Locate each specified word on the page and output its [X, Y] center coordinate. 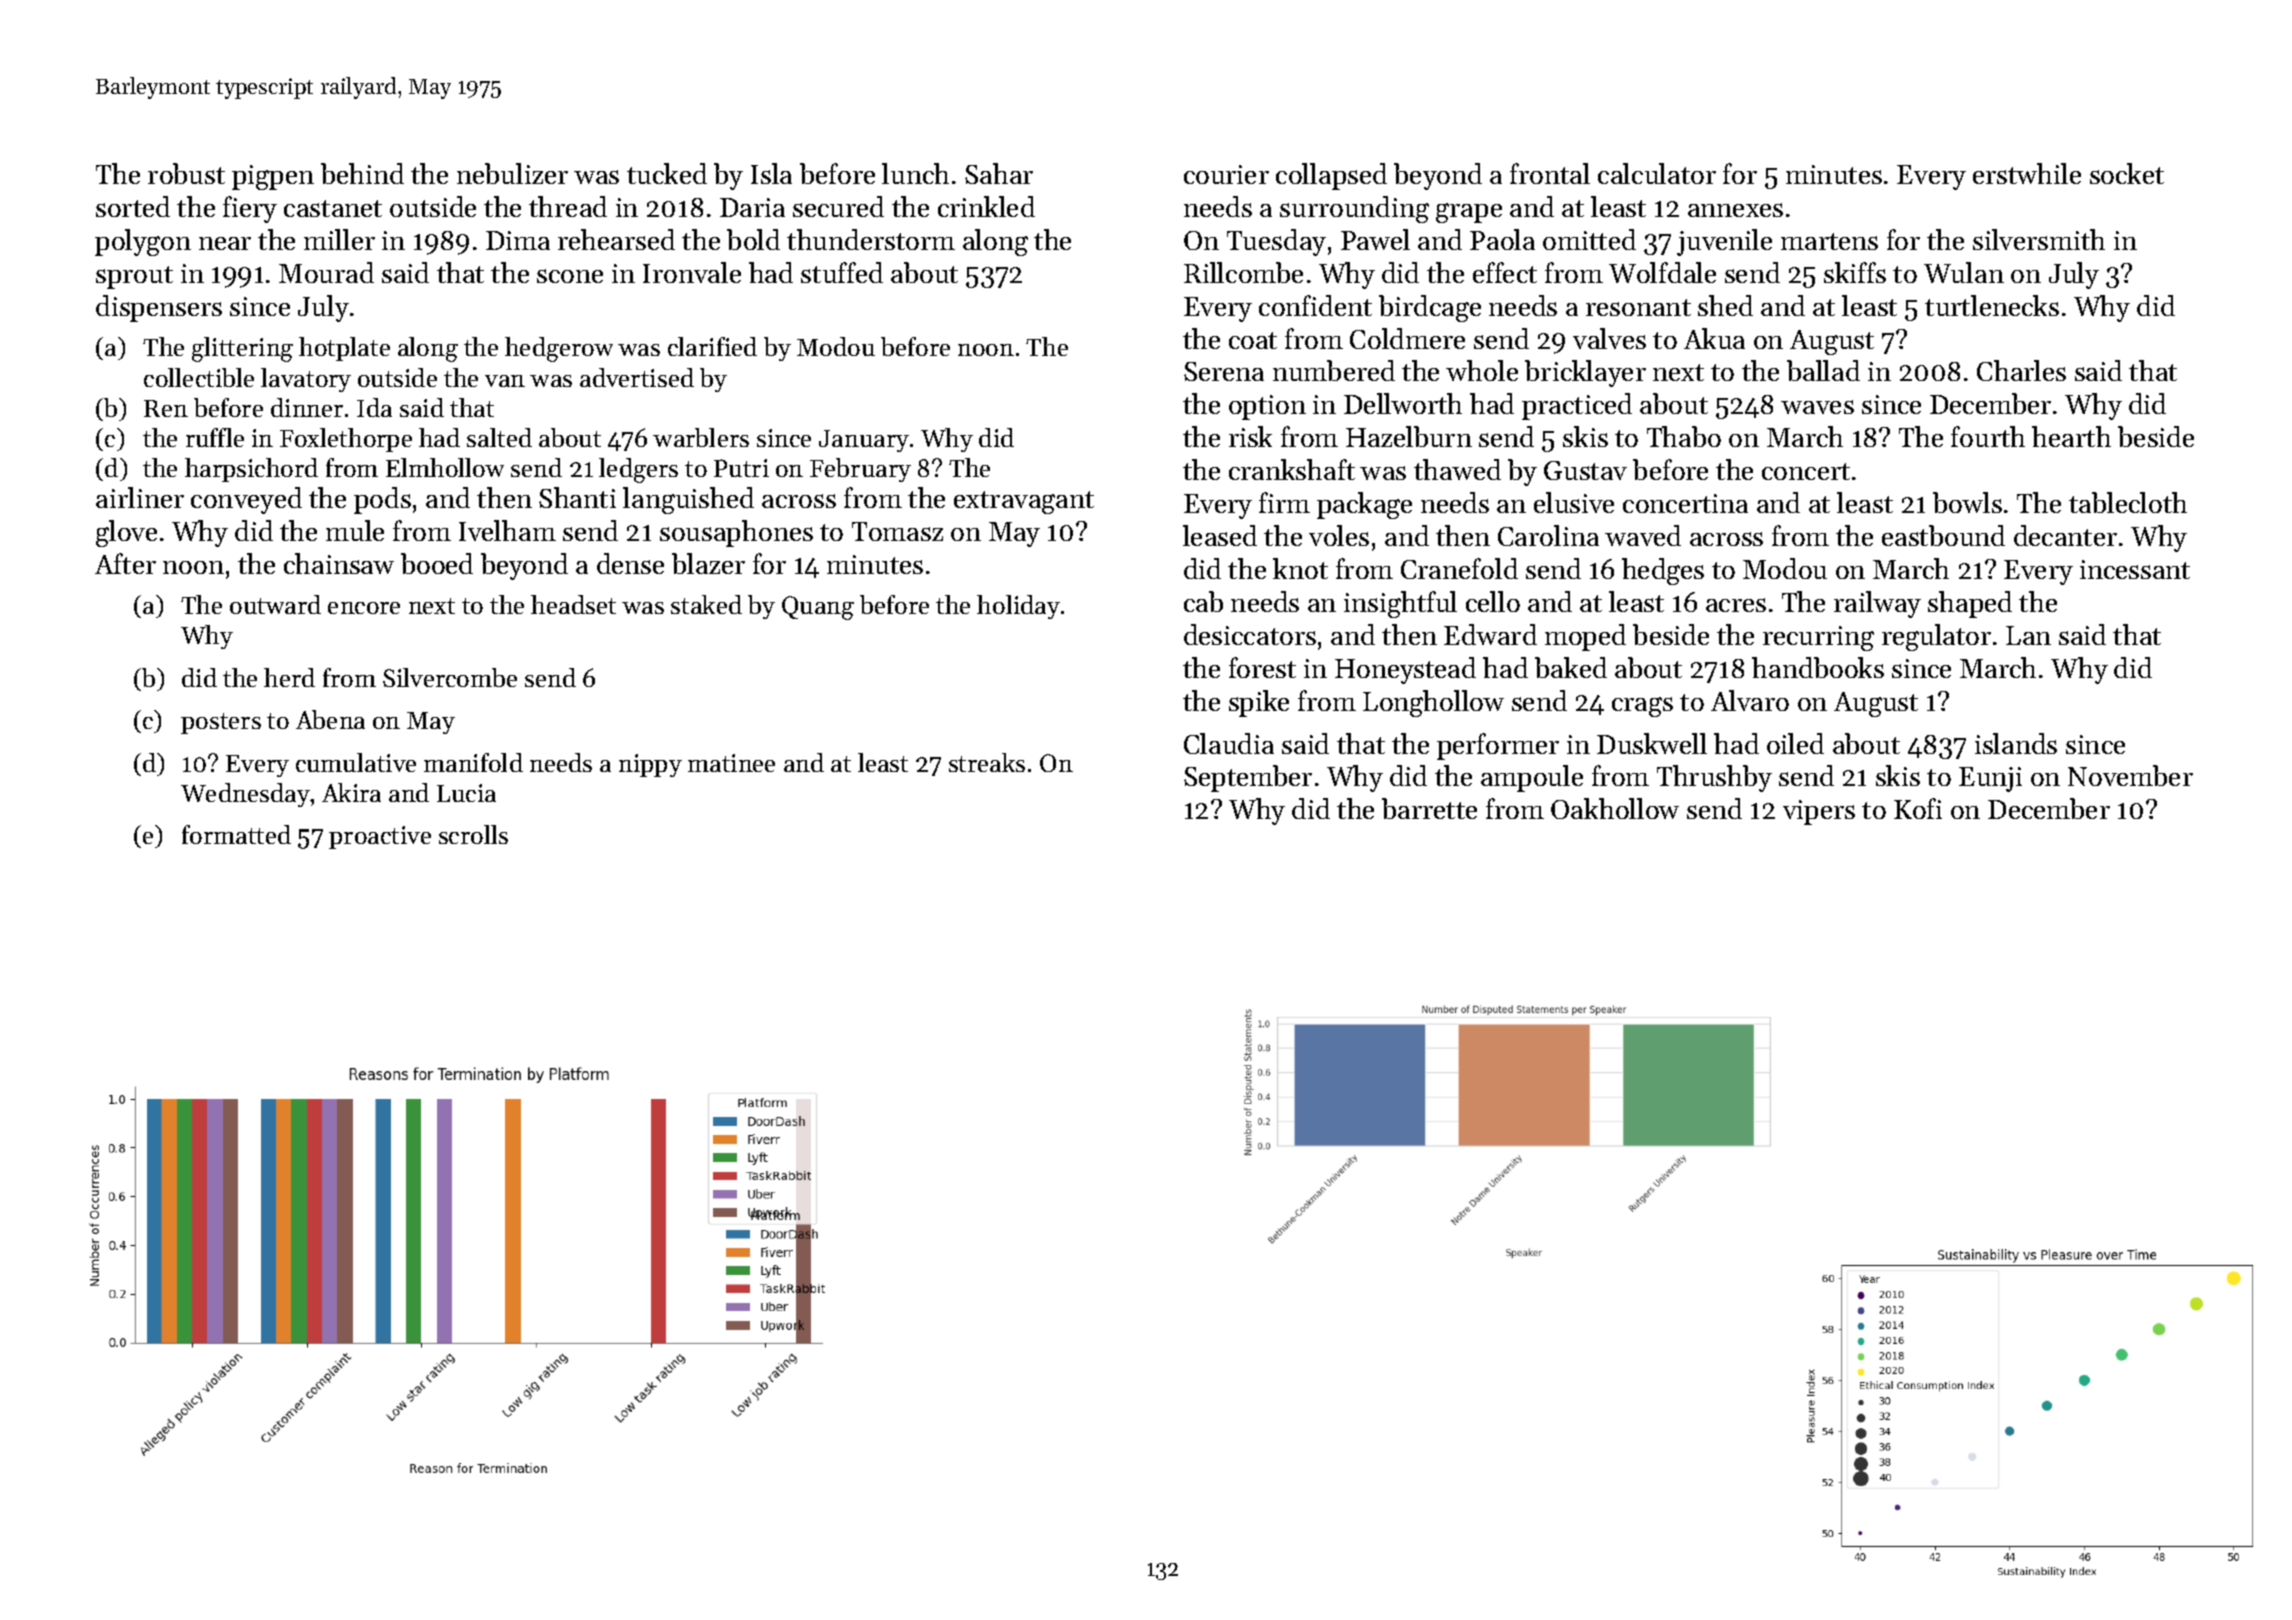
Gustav [1585, 470]
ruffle [215, 437]
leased [1220, 535]
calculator [1657, 173]
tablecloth [2128, 502]
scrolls [473, 834]
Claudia [1229, 743]
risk [1250, 436]
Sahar [999, 173]
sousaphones [736, 533]
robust [186, 173]
